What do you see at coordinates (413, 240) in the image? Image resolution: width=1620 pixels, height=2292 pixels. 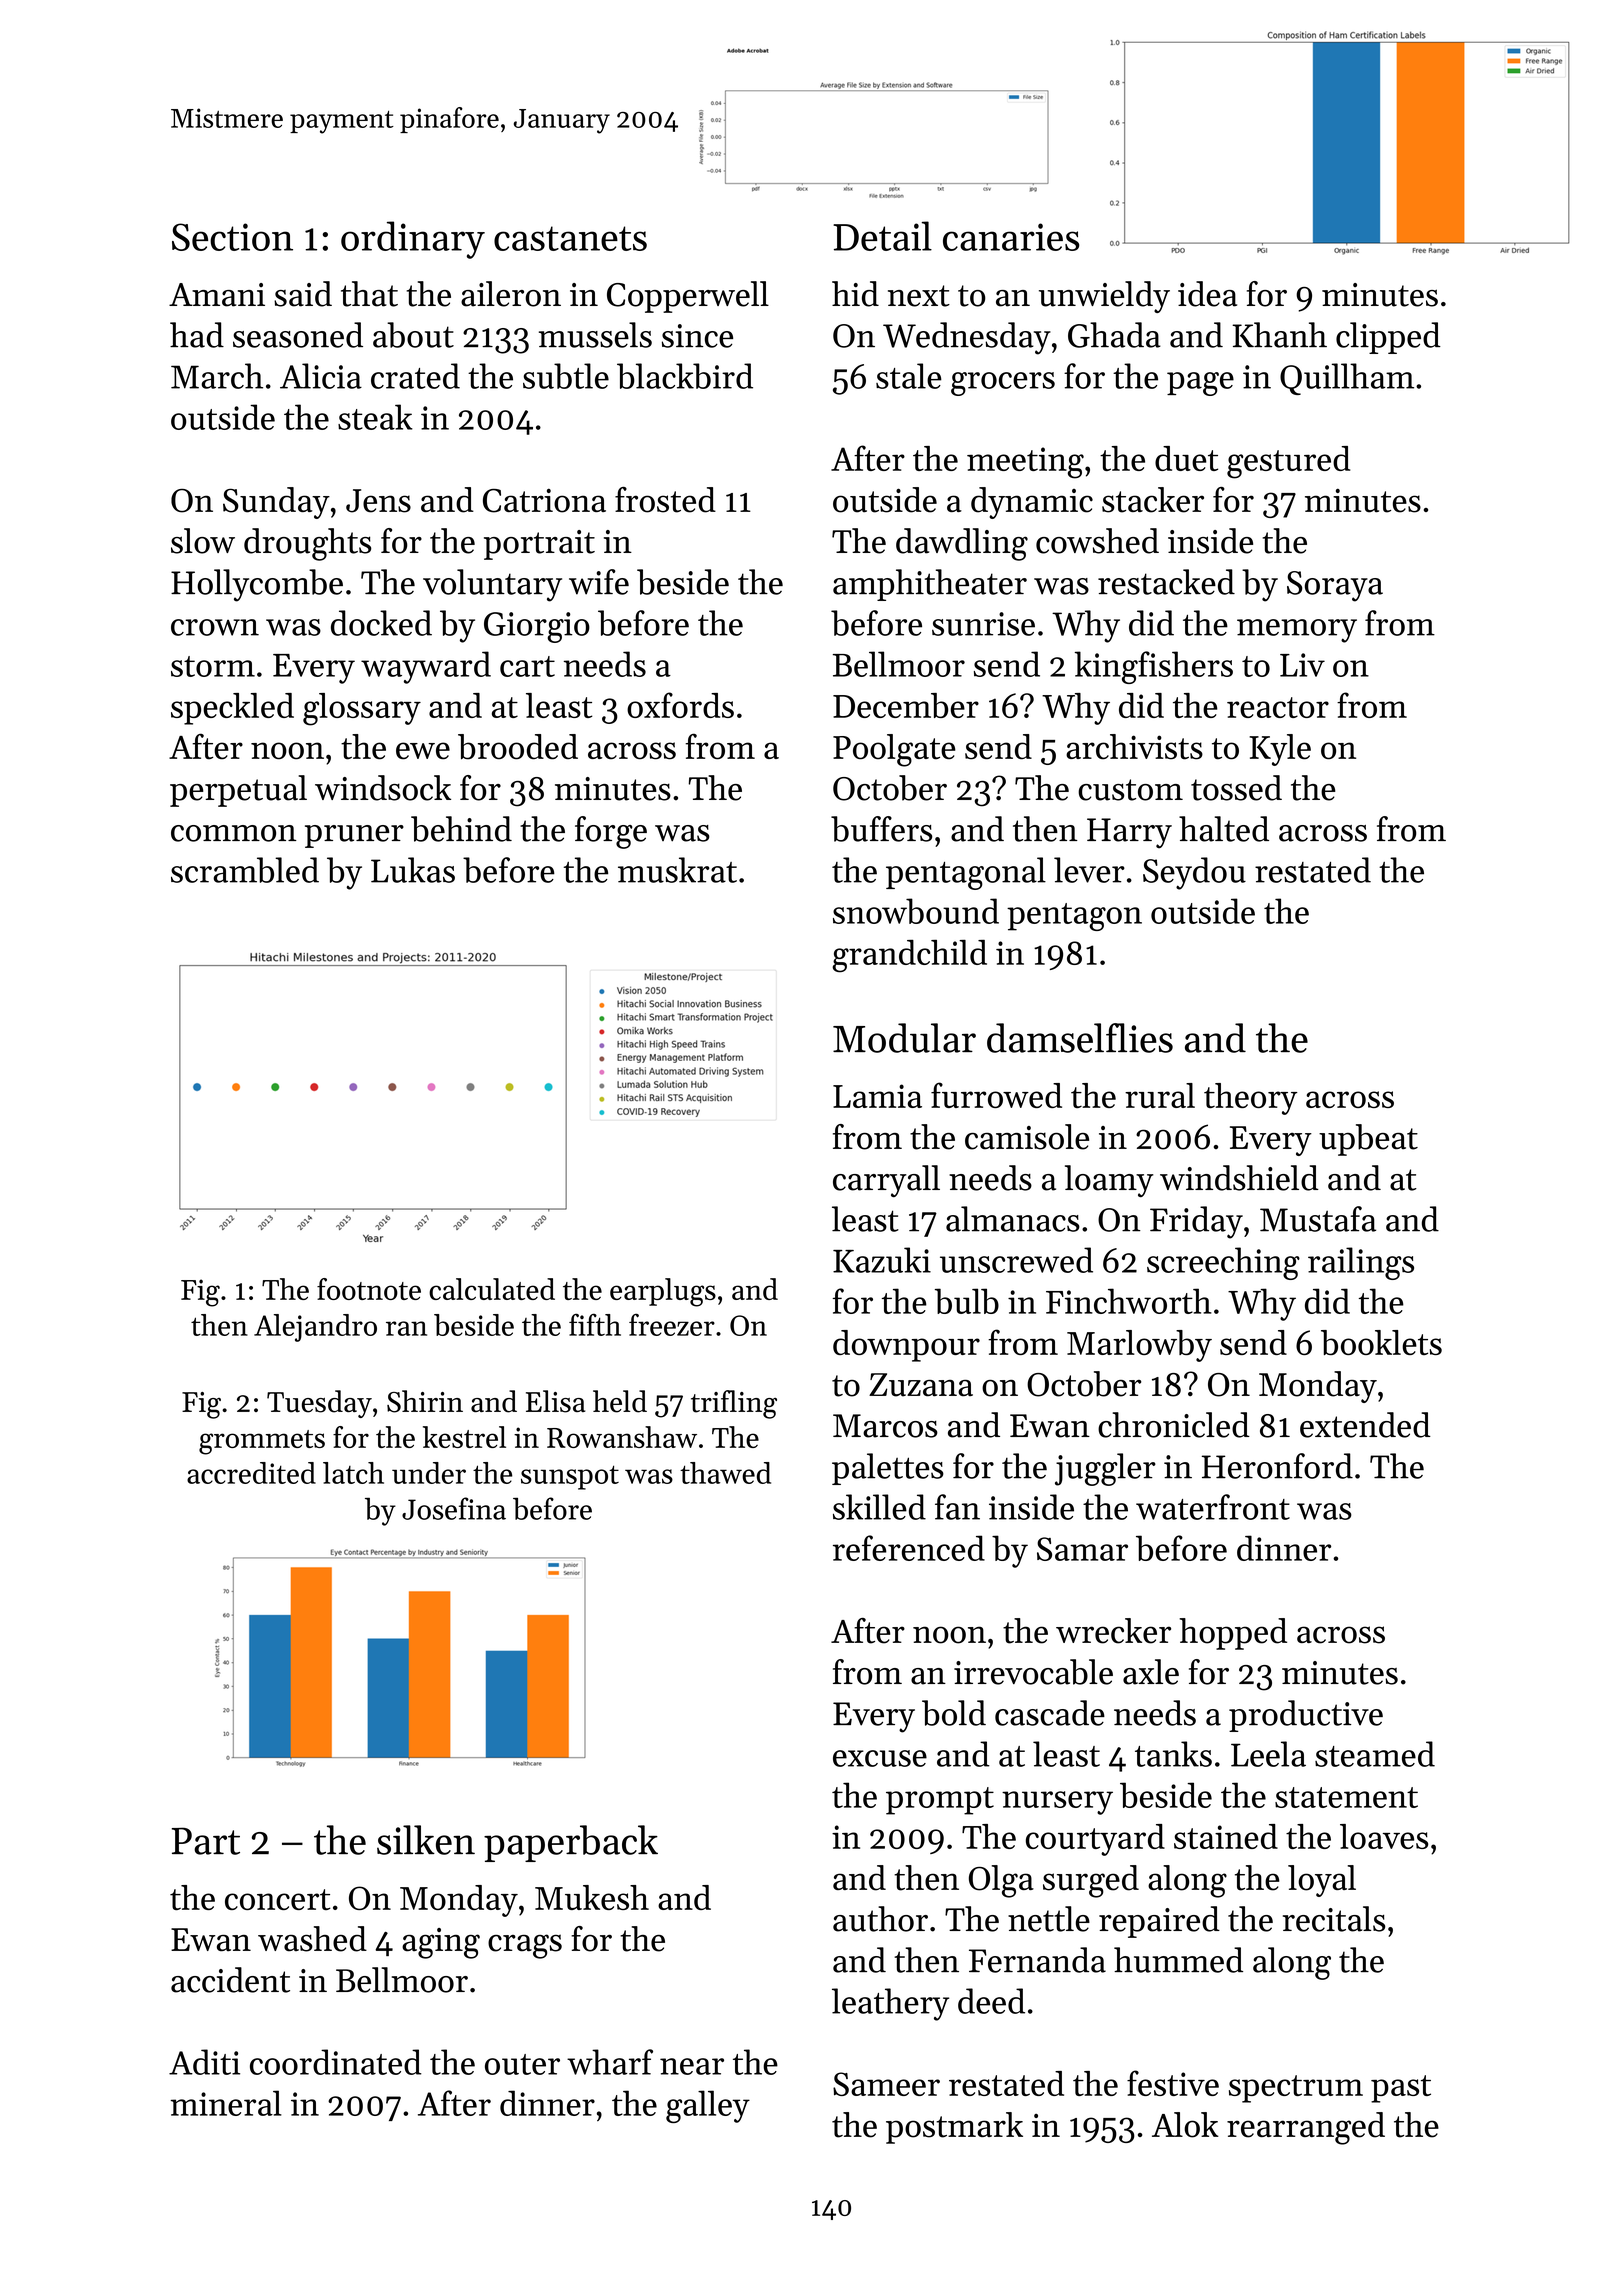 I see `ordinary` at bounding box center [413, 240].
